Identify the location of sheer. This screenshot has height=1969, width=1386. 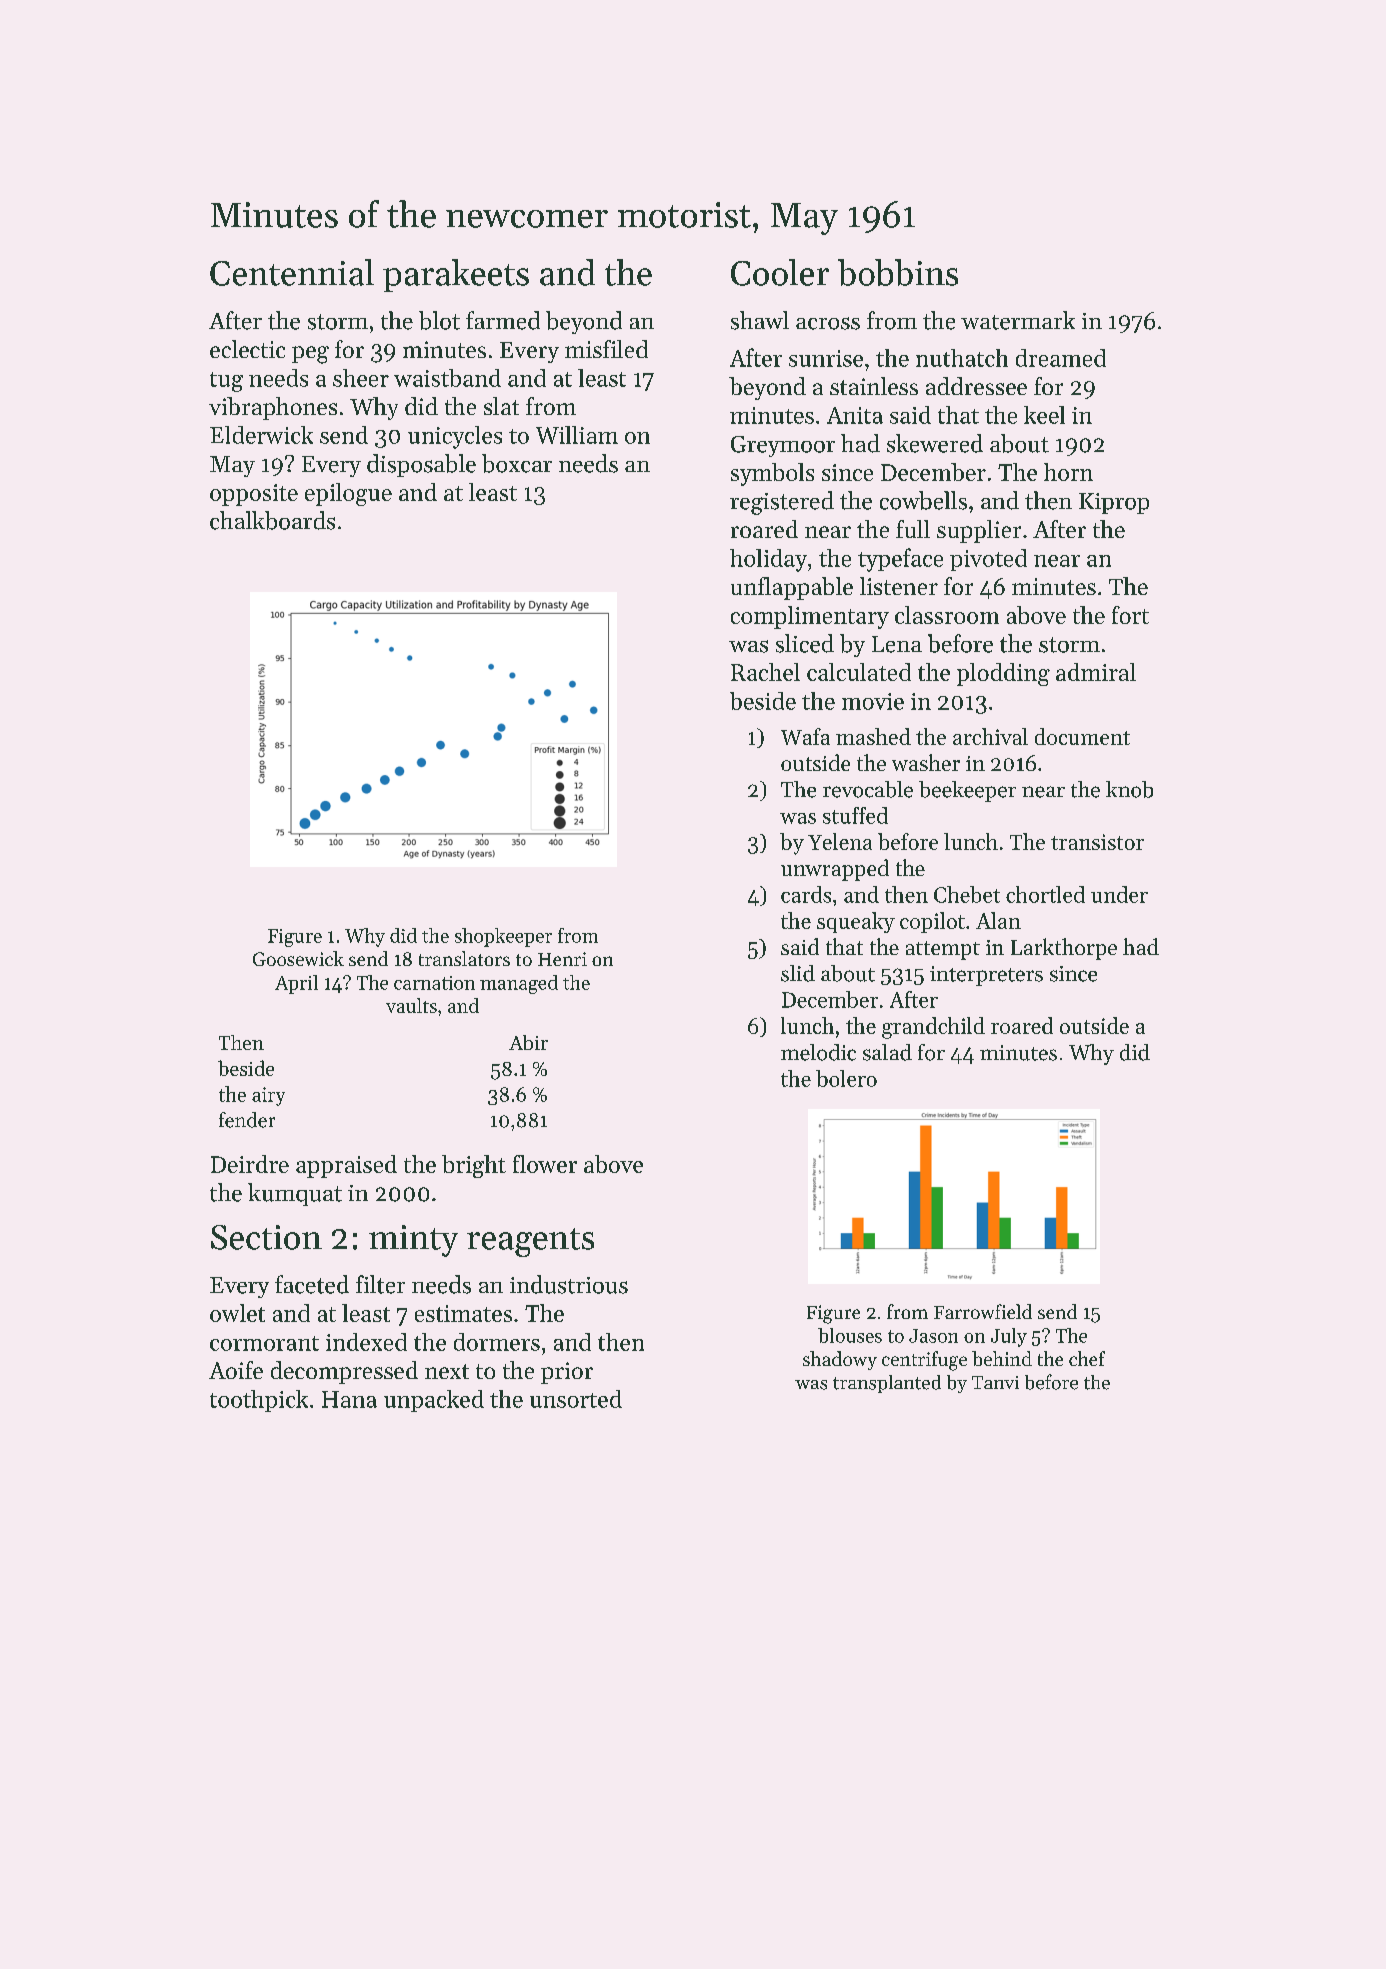
(361, 378).
